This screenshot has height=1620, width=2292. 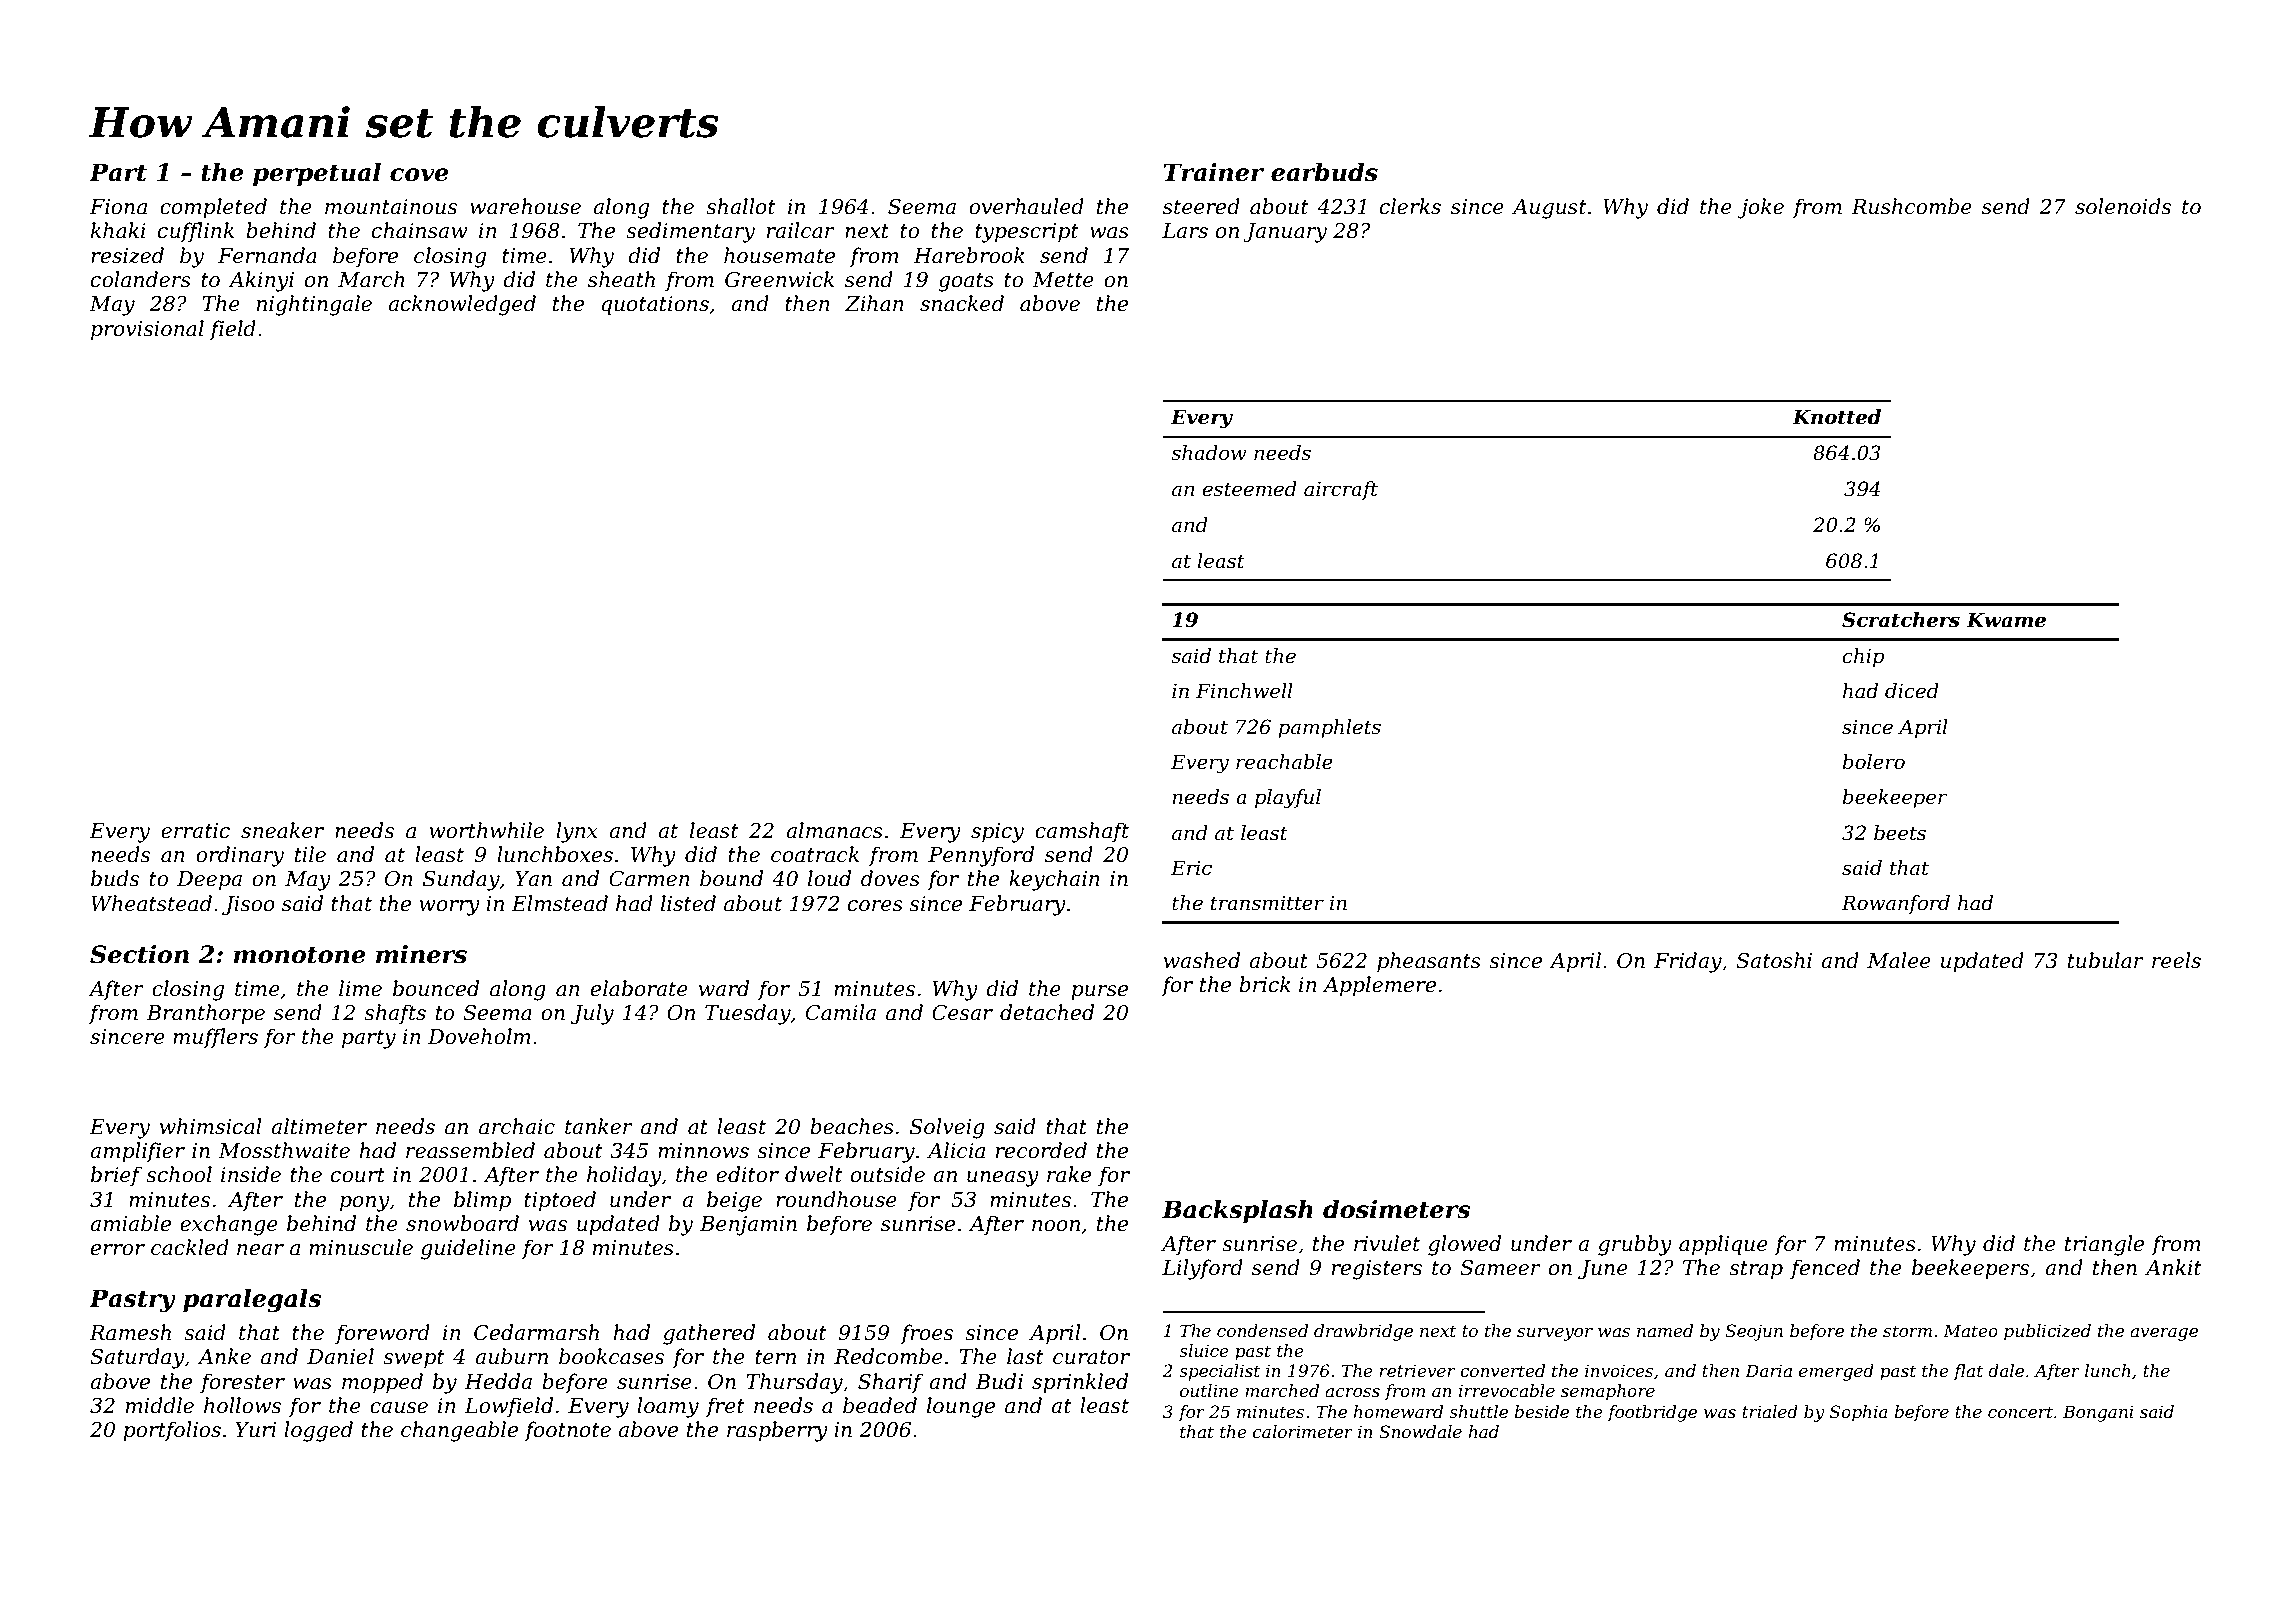 What do you see at coordinates (2106, 960) in the screenshot?
I see `tubular` at bounding box center [2106, 960].
